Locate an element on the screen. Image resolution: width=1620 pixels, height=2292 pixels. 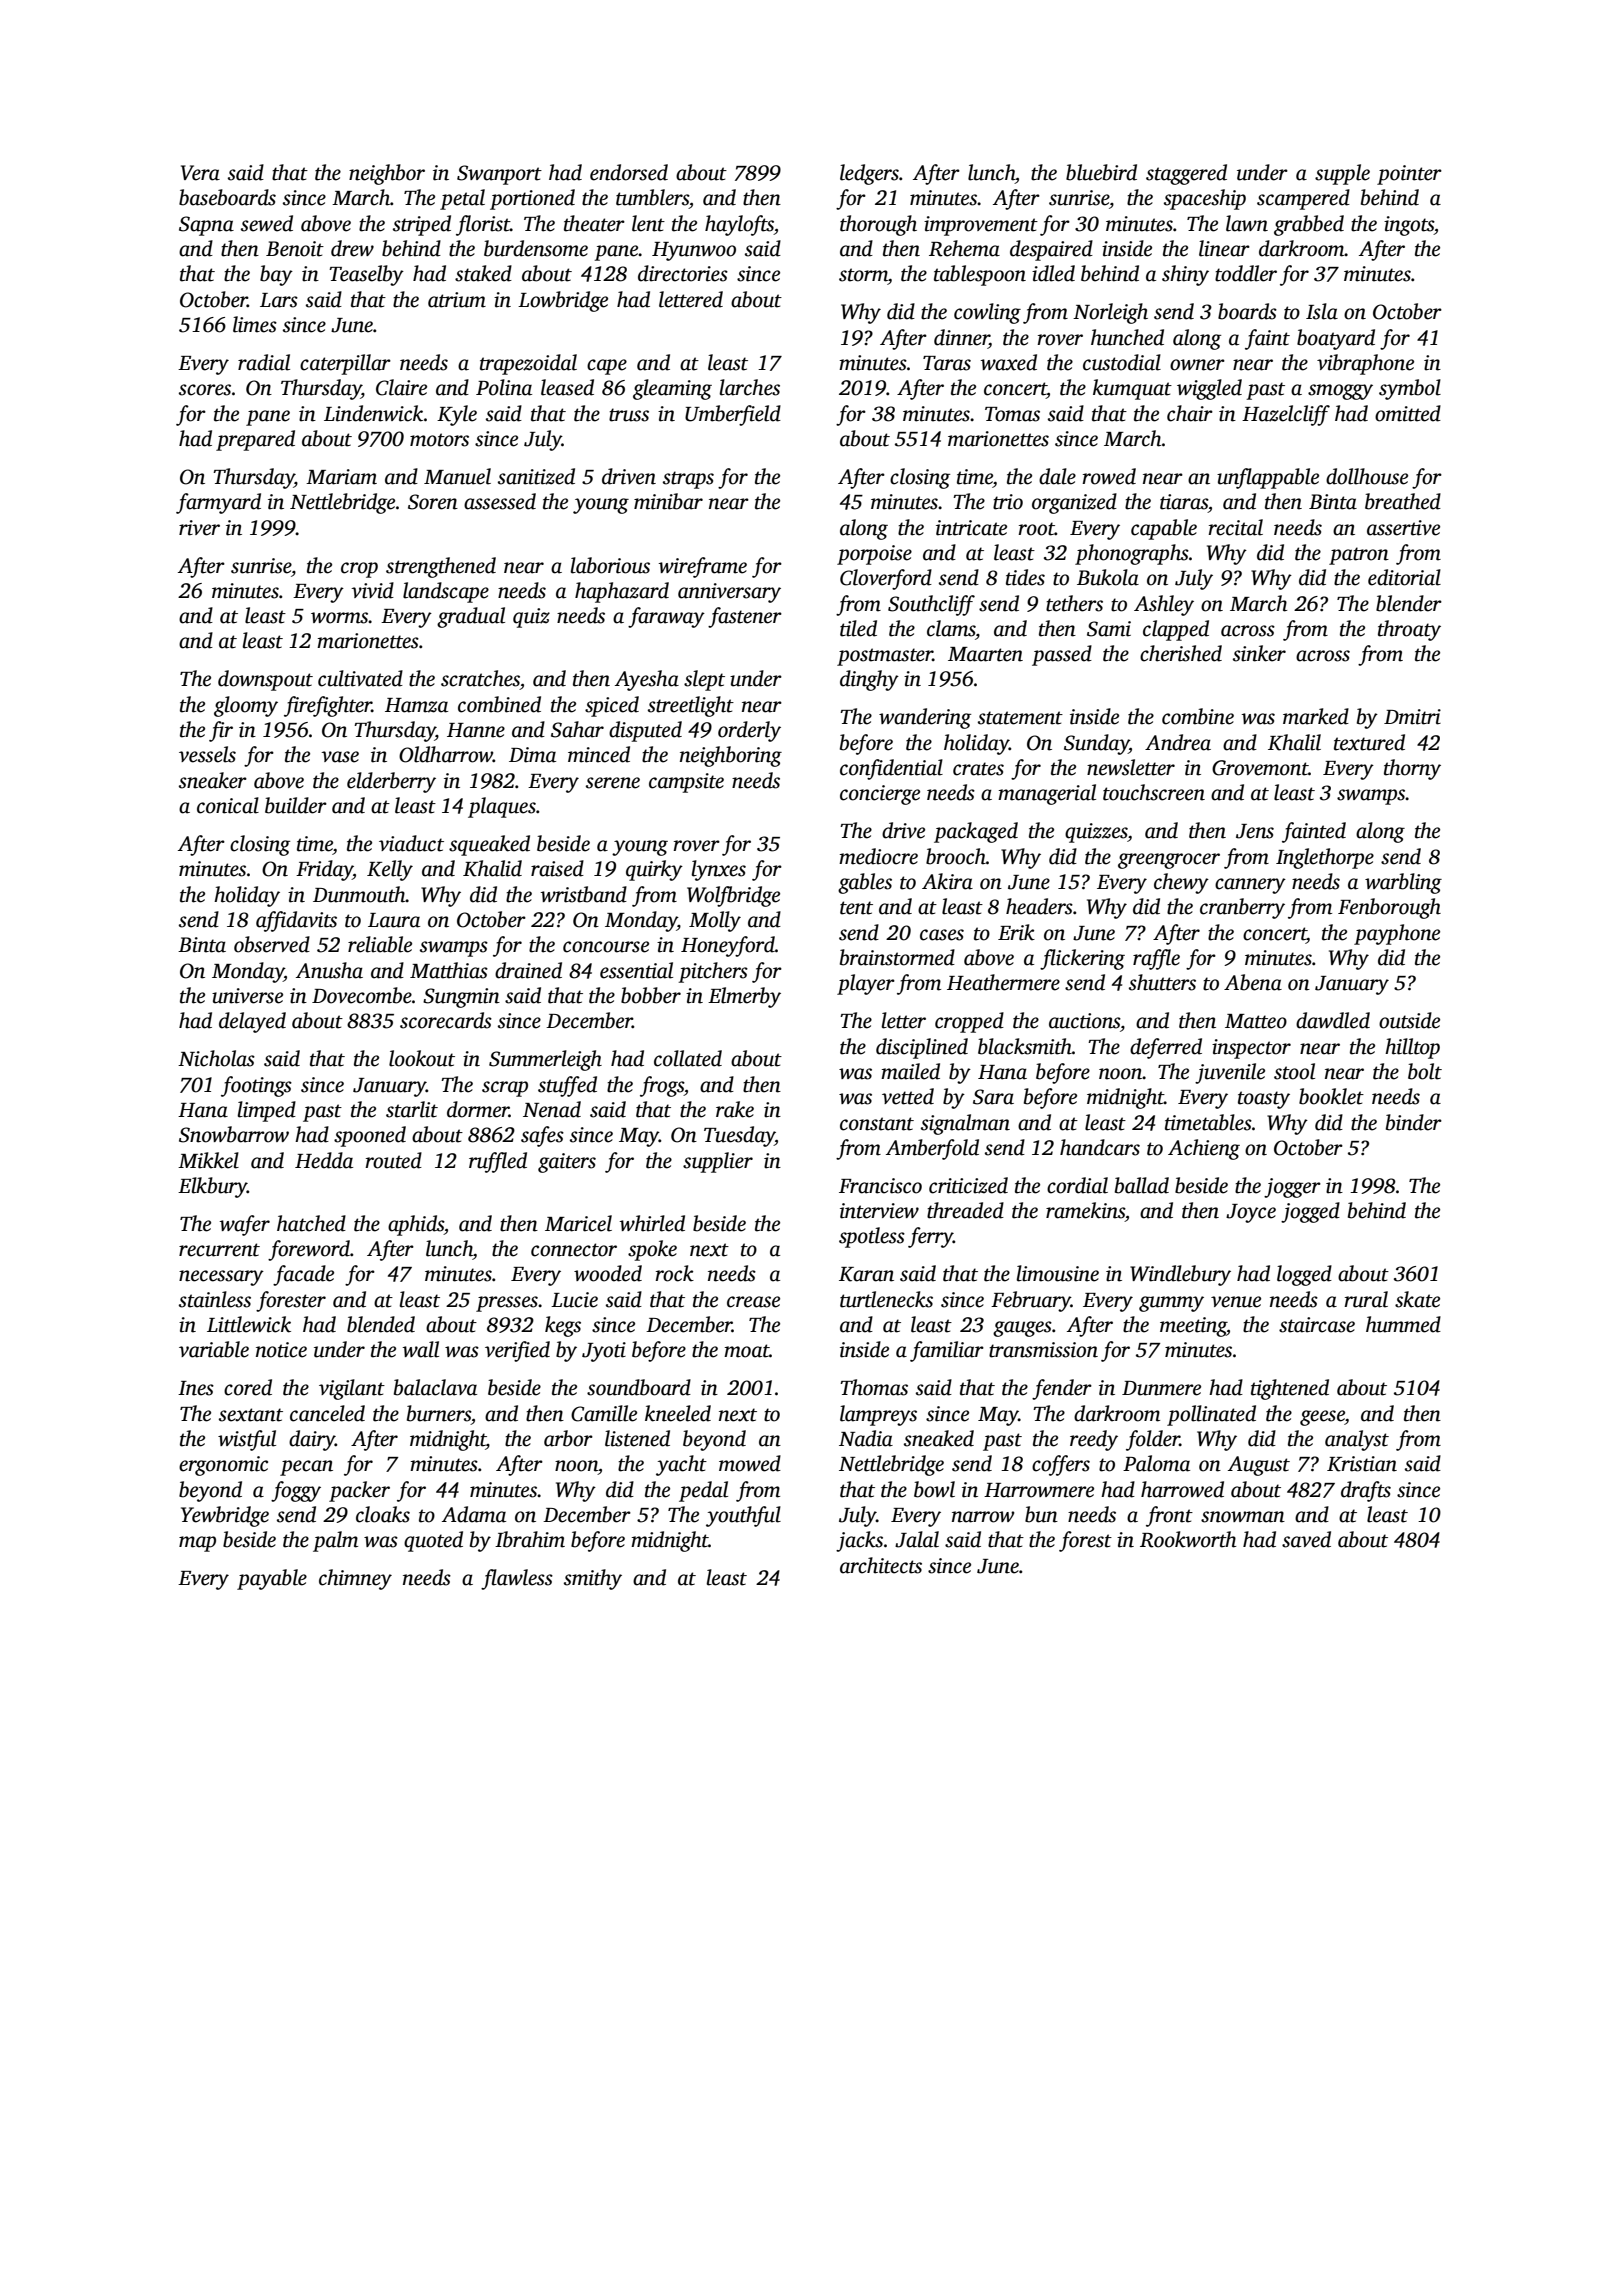
Bukola is located at coordinates (1108, 577).
